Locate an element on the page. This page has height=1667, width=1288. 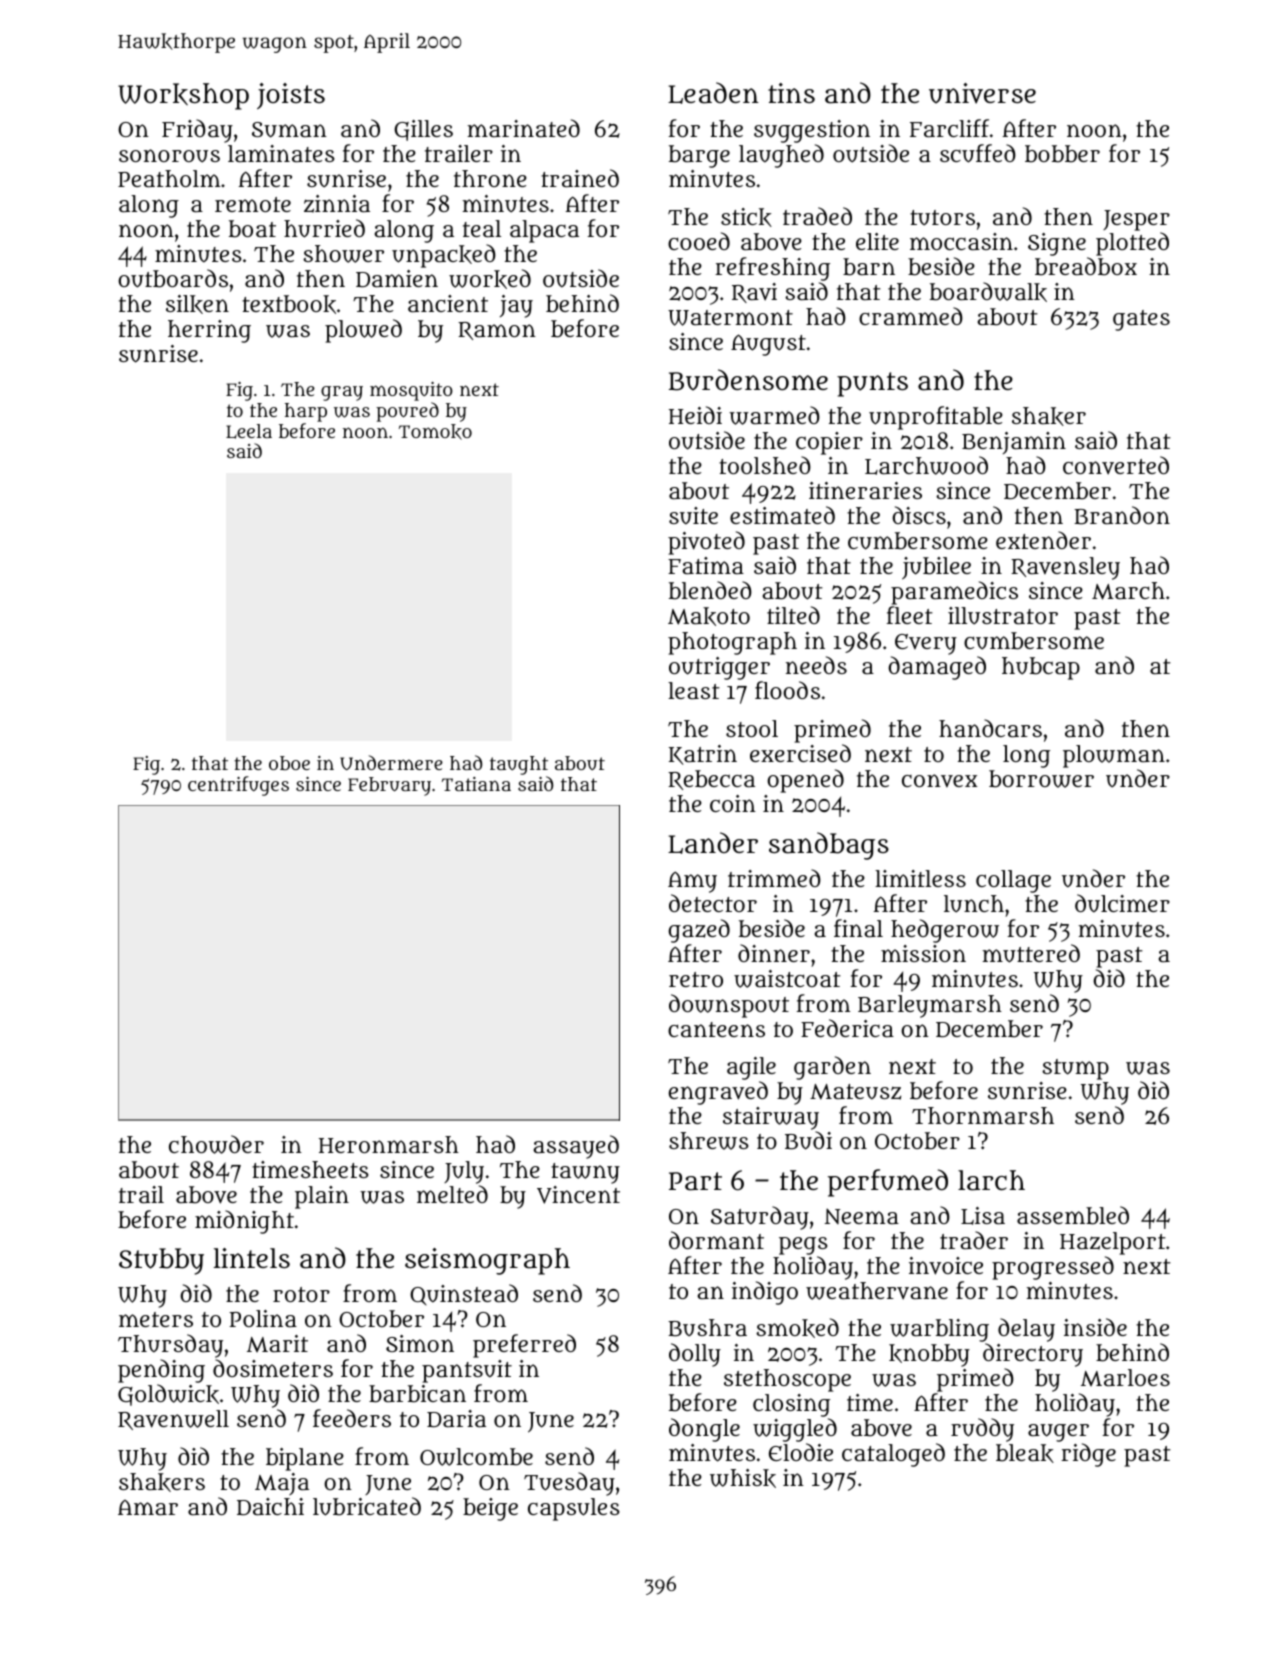
sonorous is located at coordinates (169, 156).
